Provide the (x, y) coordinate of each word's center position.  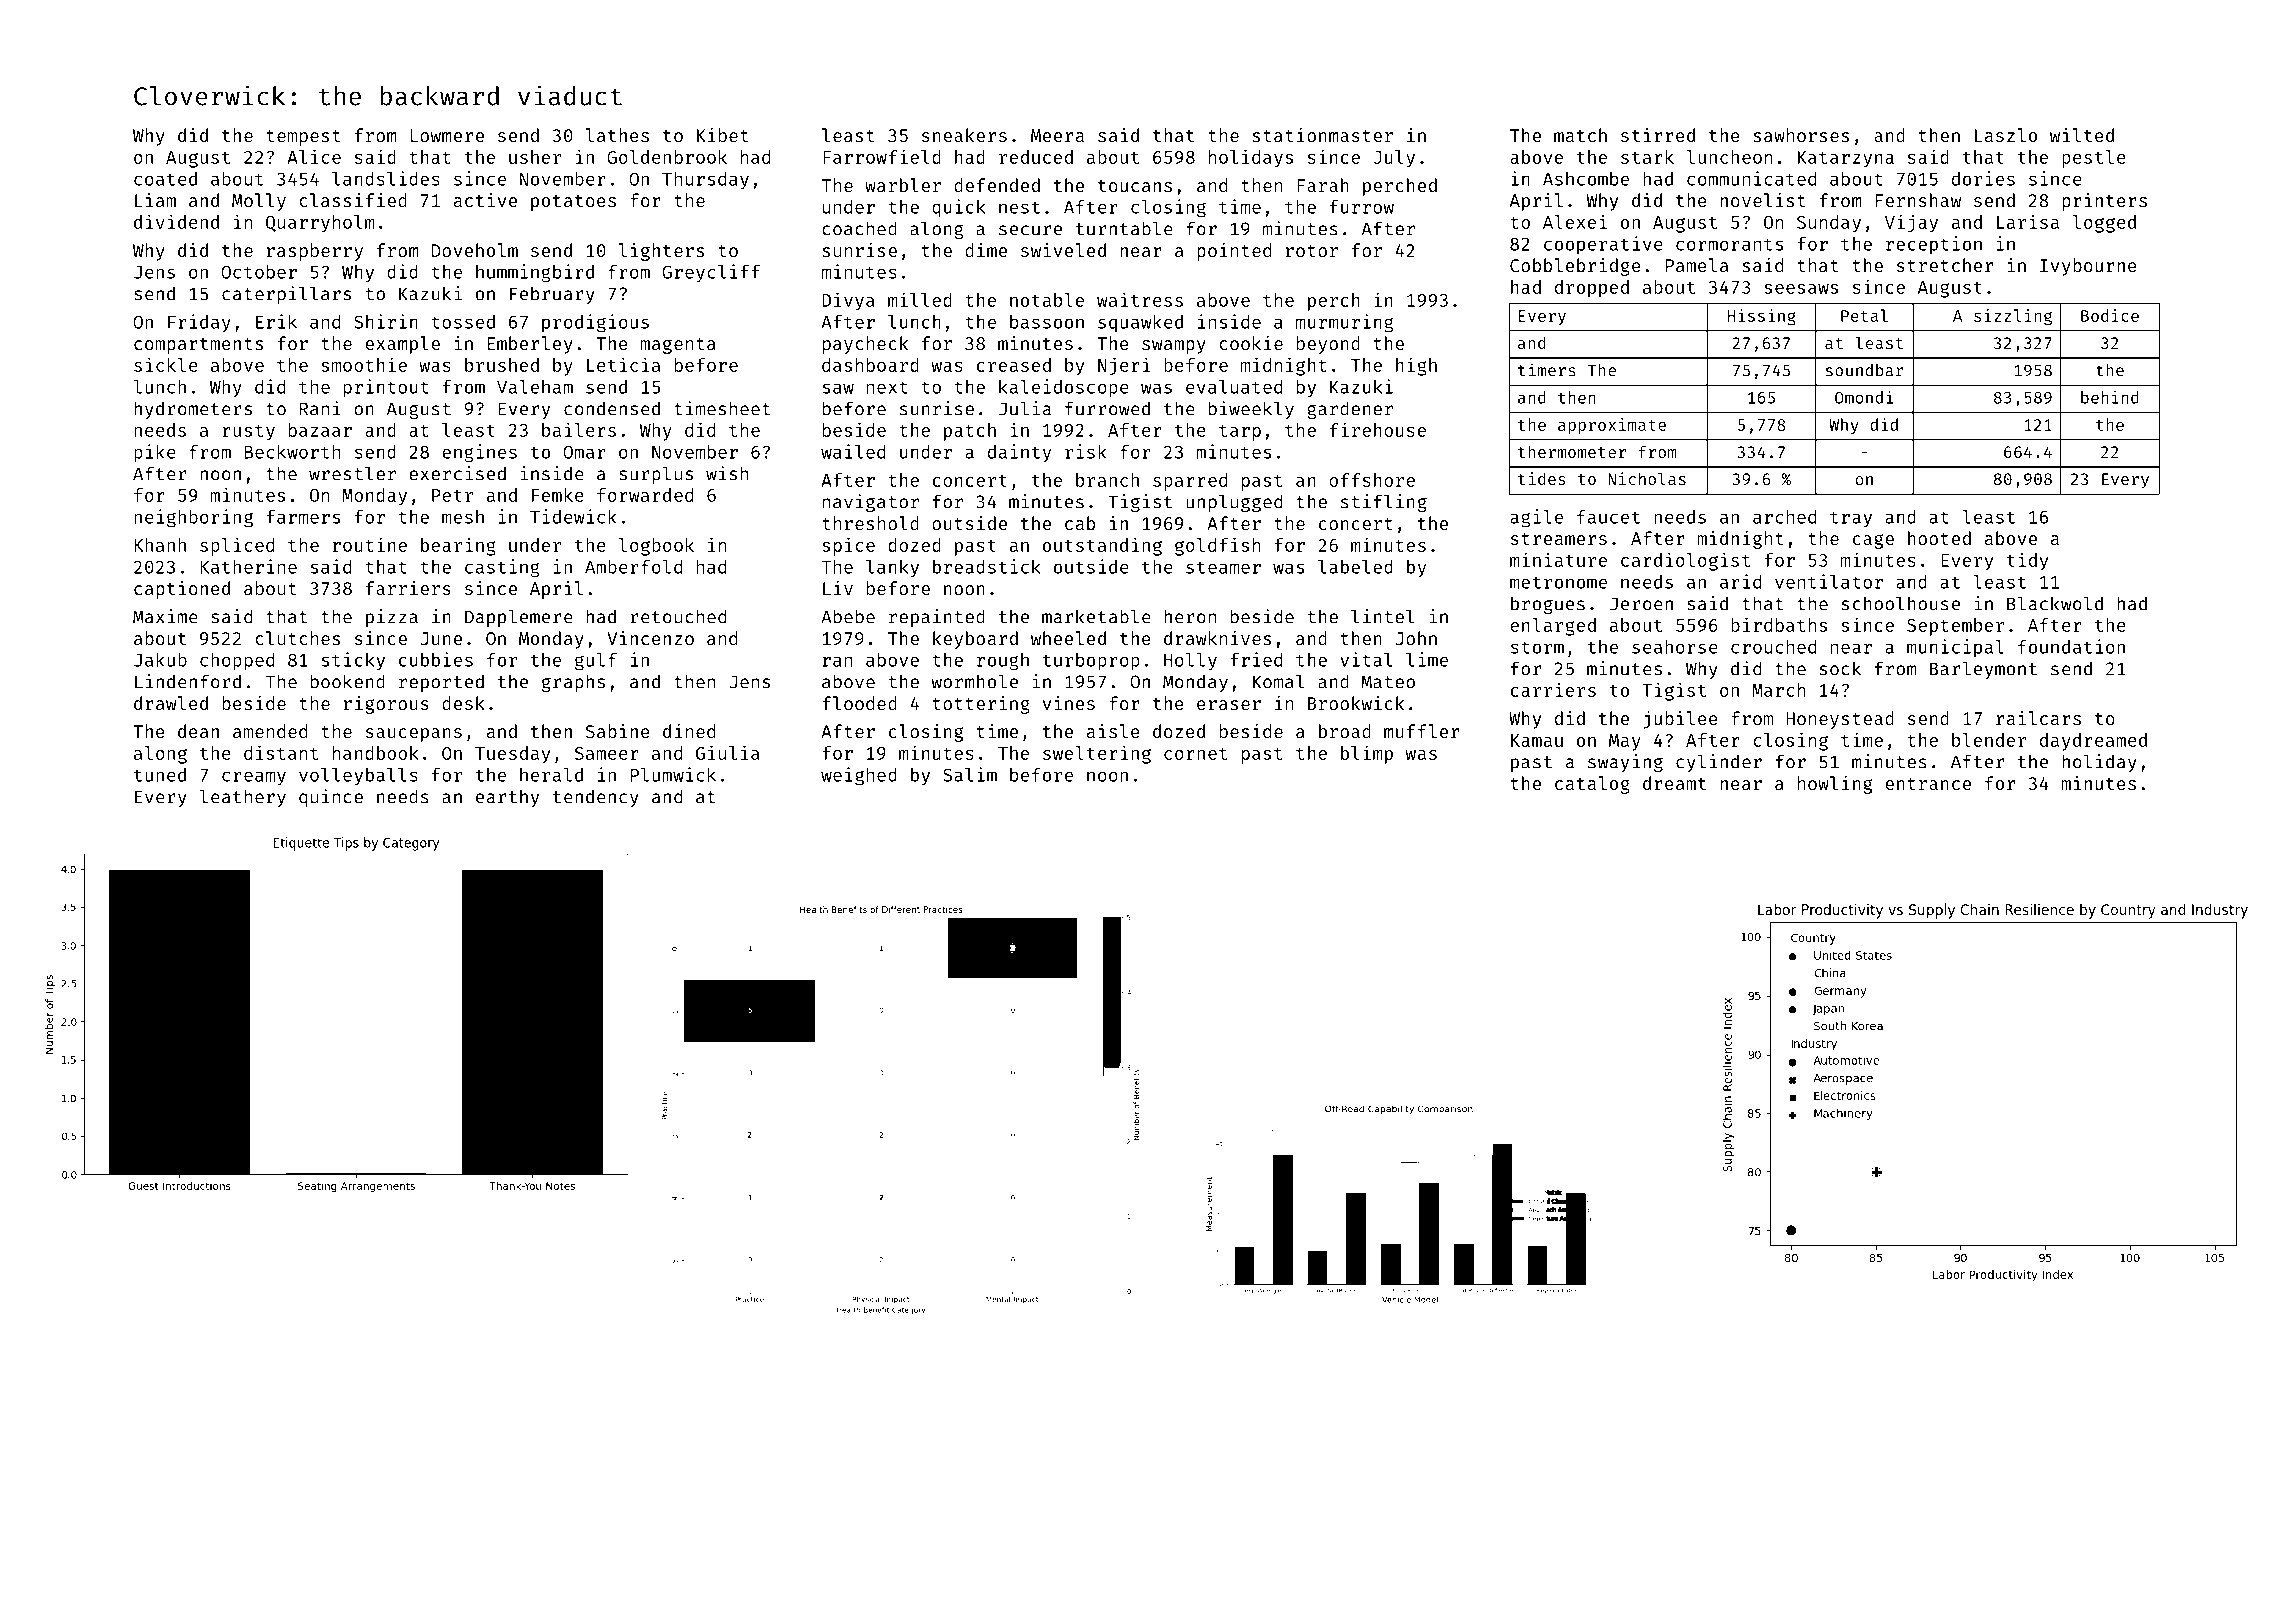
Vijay (1911, 223)
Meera (1057, 135)
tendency (596, 798)
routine (370, 544)
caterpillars (286, 295)
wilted (2082, 135)
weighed (859, 776)
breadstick (987, 566)
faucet (1608, 517)
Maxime (165, 616)
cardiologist (1685, 561)
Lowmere (447, 135)
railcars (2038, 718)
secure (1030, 230)
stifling (1384, 503)
